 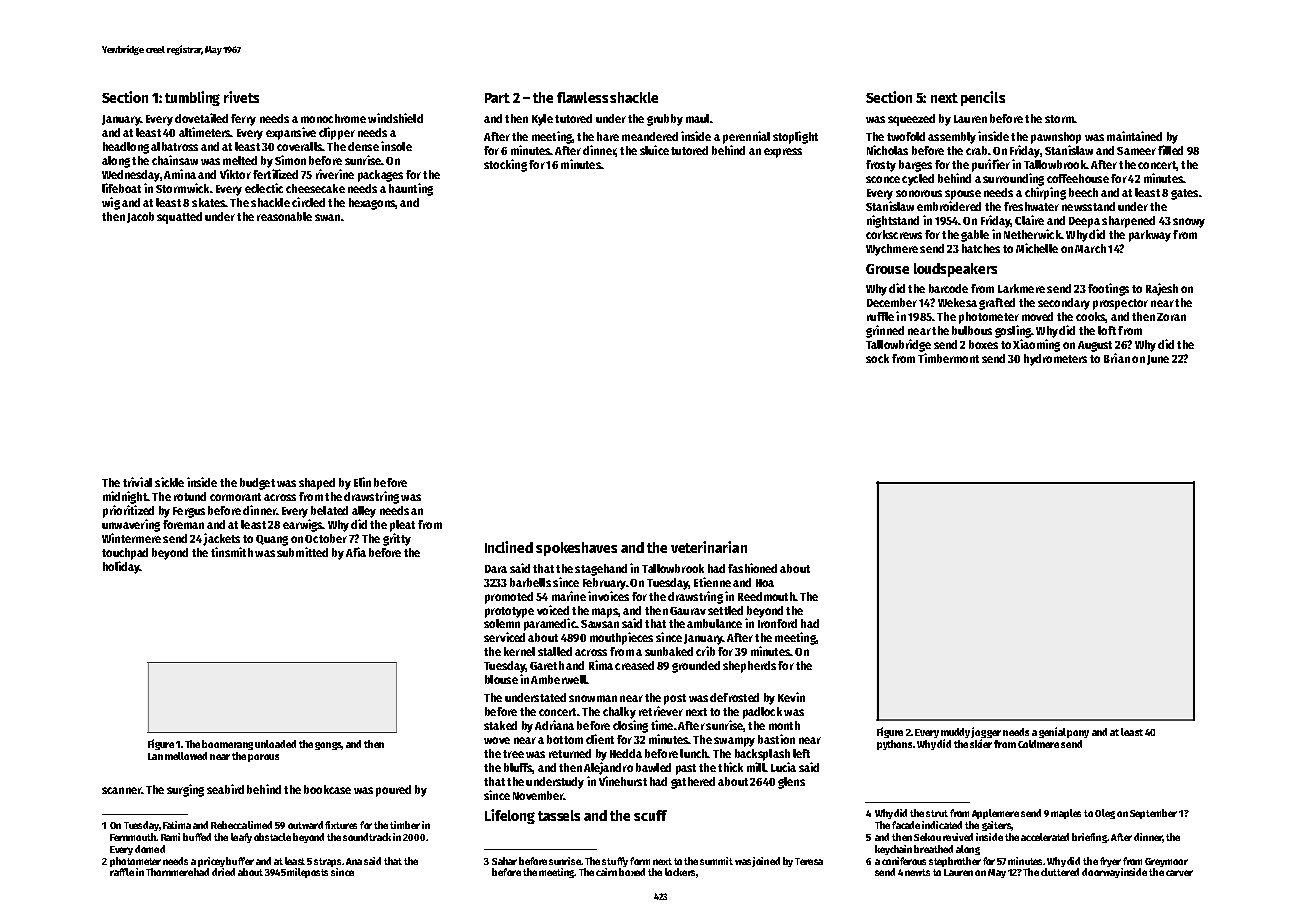 I want to click on pony, so click(x=1078, y=734).
